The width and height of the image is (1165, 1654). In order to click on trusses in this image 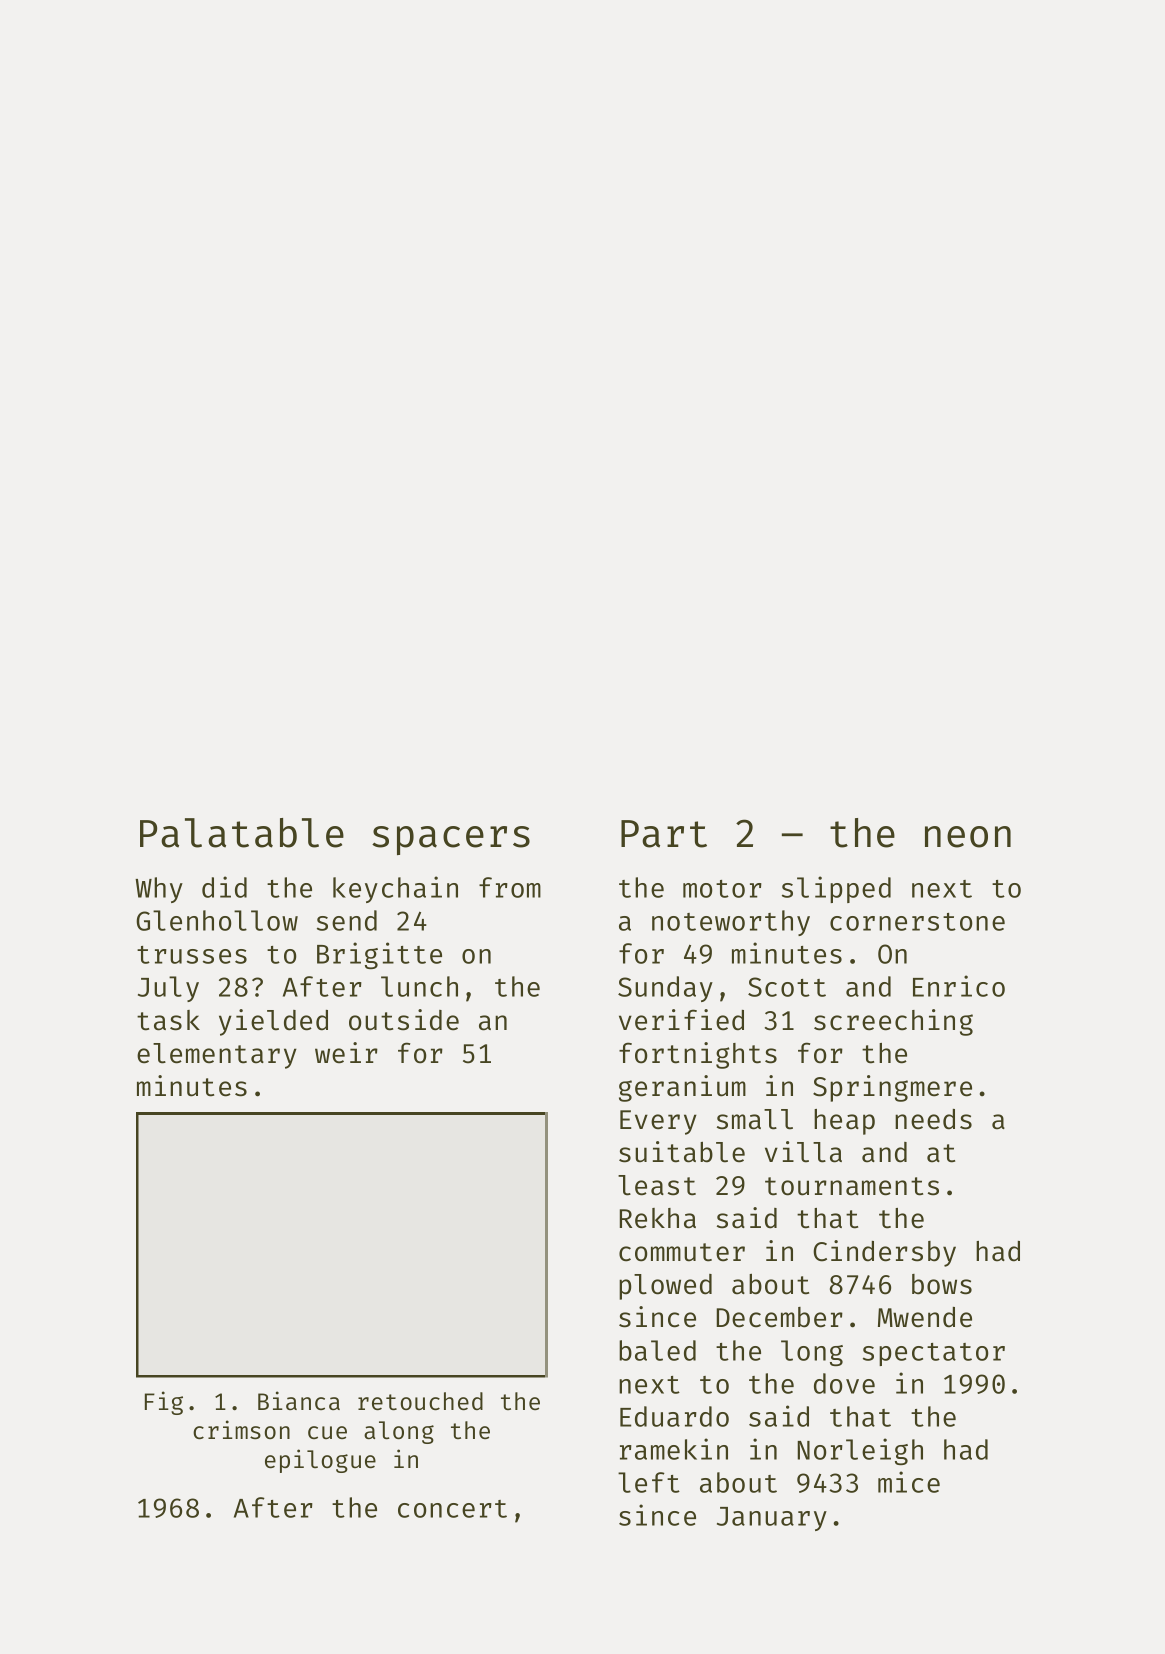, I will do `click(192, 955)`.
